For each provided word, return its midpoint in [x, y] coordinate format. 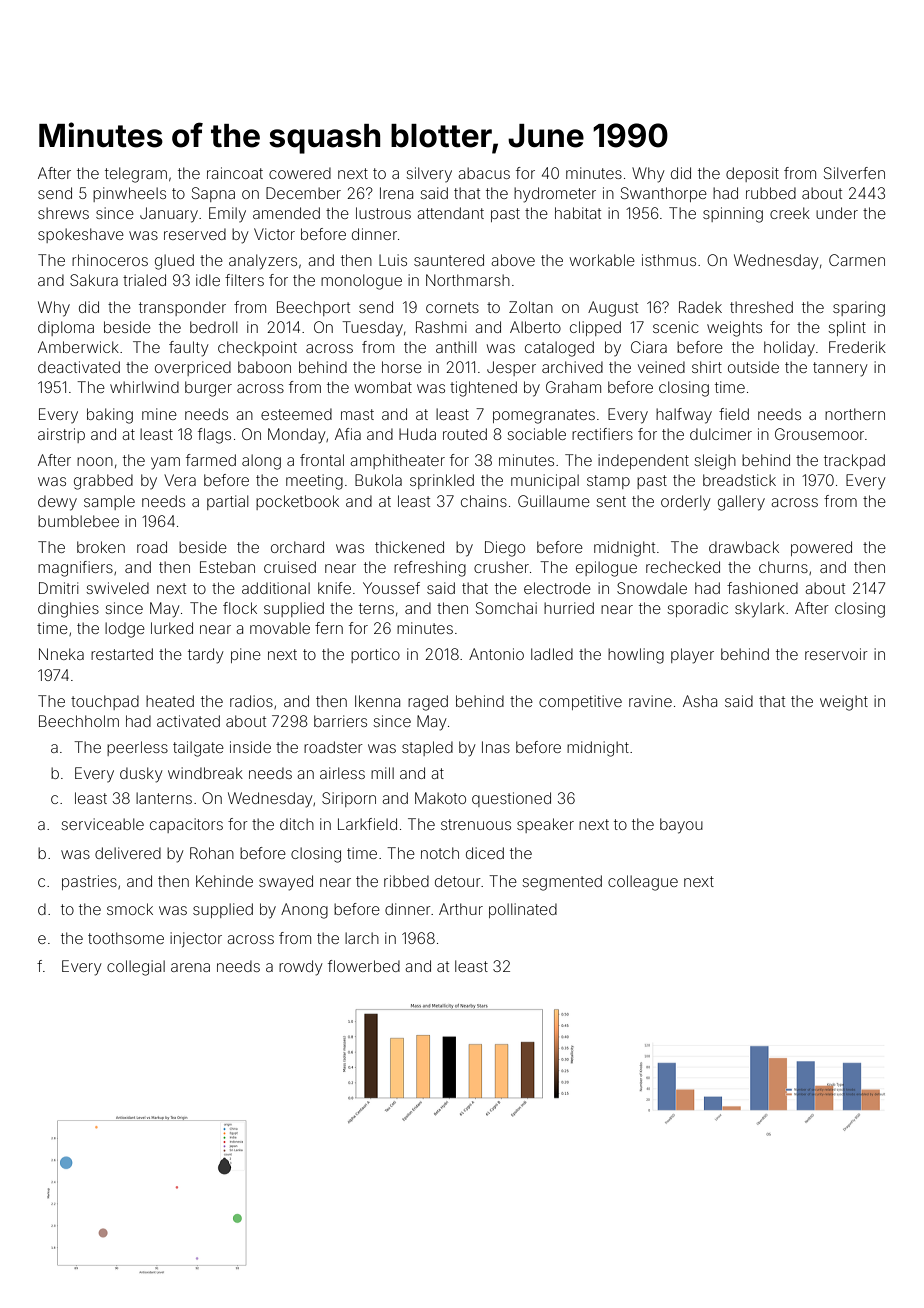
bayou [681, 826]
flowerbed [364, 966]
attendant [450, 213]
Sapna [213, 194]
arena [190, 967]
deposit [752, 174]
